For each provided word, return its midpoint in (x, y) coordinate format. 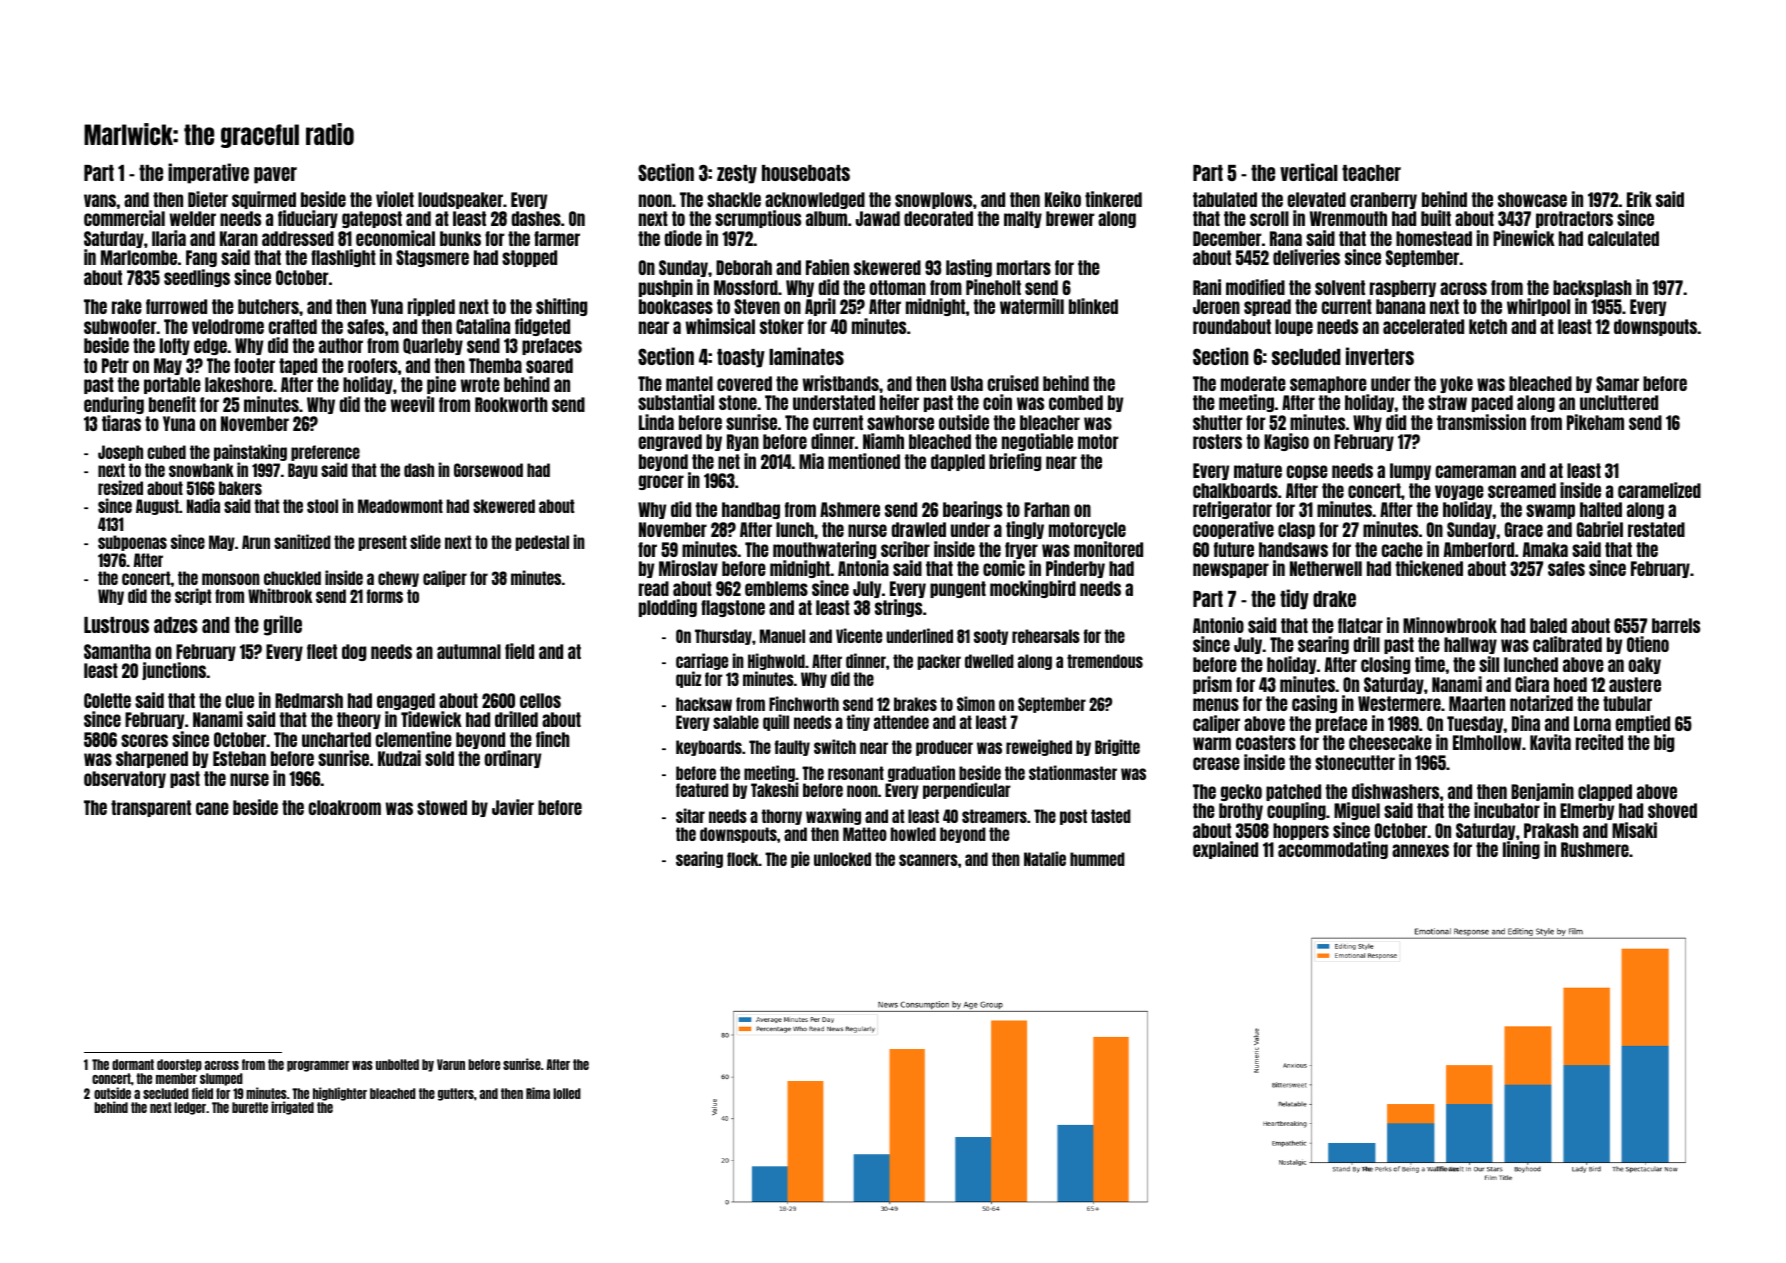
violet (395, 199)
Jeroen (1216, 306)
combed (1076, 402)
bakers (240, 488)
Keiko (1063, 199)
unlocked (842, 859)
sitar (690, 815)
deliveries (1306, 257)
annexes (1420, 850)
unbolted (397, 1064)
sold (439, 758)
